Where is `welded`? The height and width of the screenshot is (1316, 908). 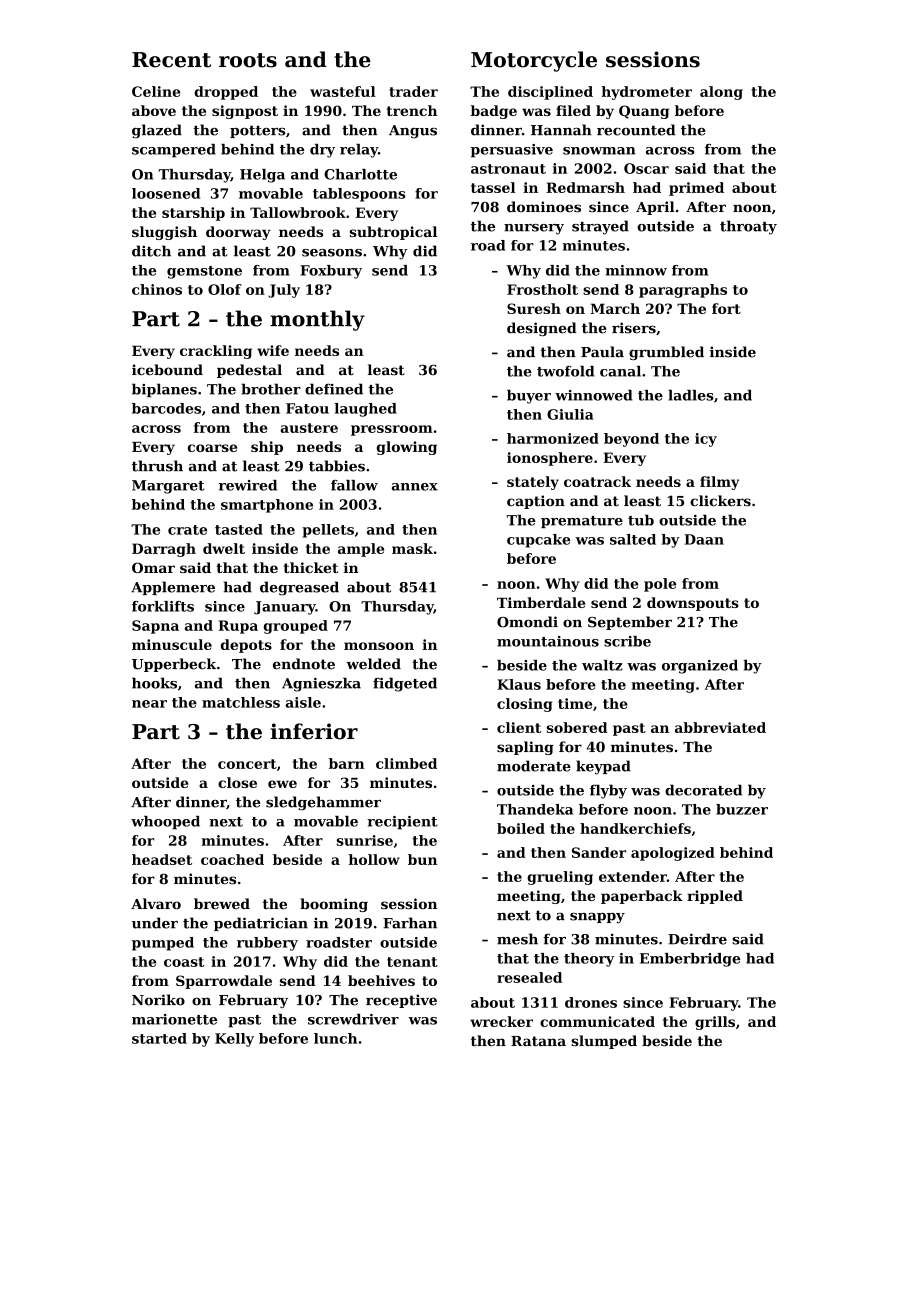 welded is located at coordinates (373, 664).
